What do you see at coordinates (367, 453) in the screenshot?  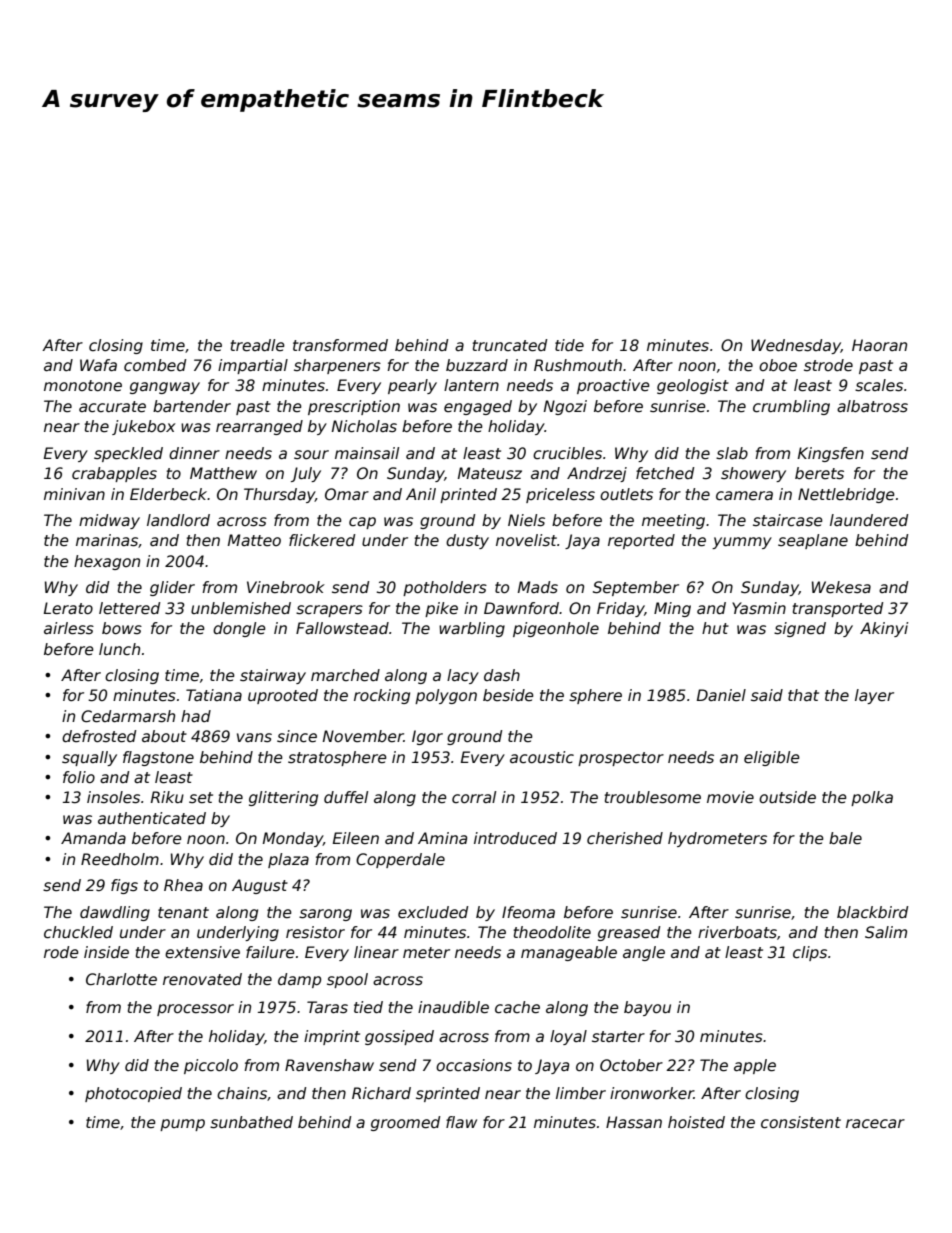 I see `mainsail` at bounding box center [367, 453].
